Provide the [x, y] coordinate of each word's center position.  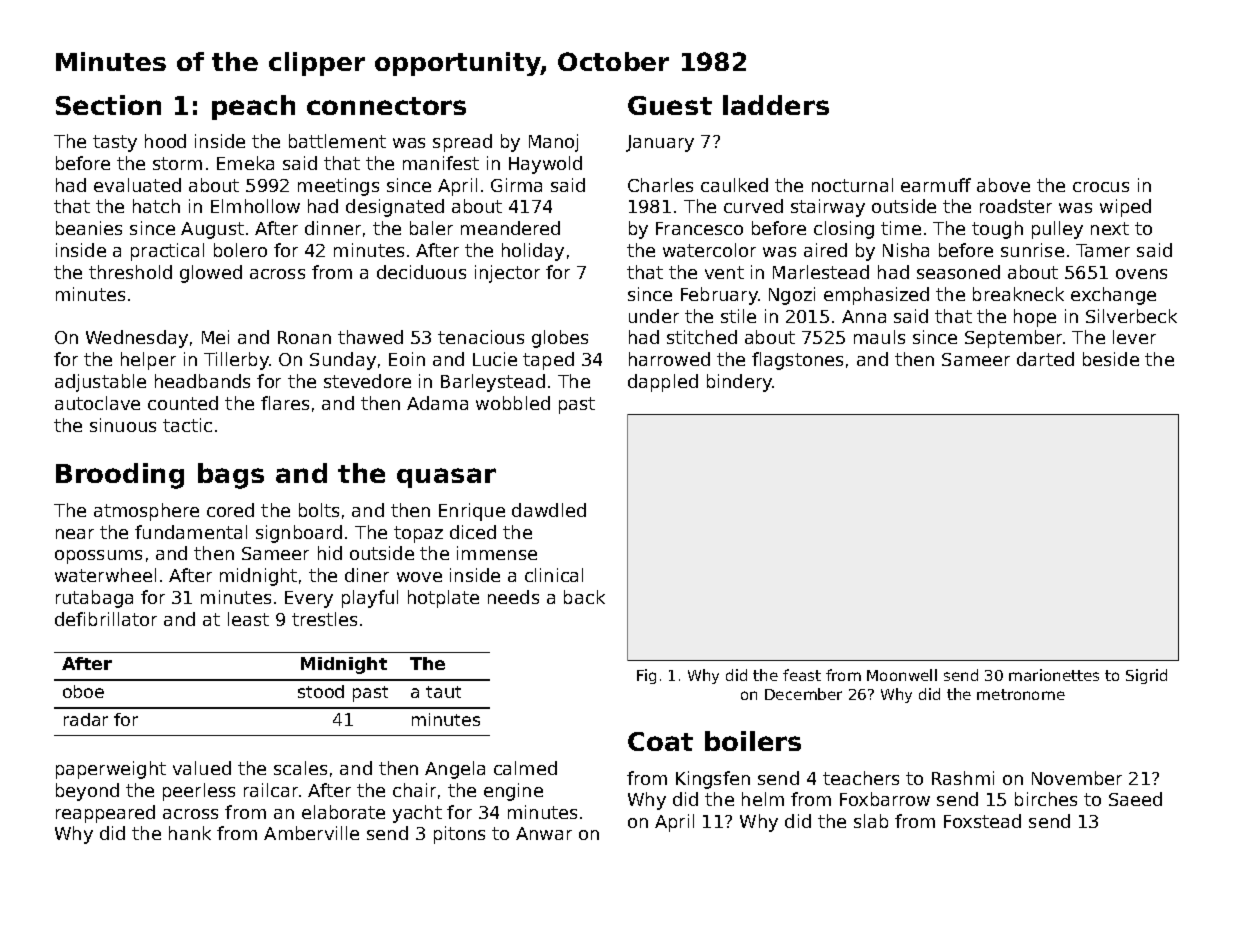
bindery [740, 383]
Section [108, 105]
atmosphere [146, 512]
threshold [130, 272]
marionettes [1054, 675]
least [248, 619]
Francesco [699, 228]
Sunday [343, 361]
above [1003, 185]
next [1110, 228]
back [584, 597]
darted [1045, 359]
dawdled [549, 510]
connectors [386, 106]
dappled [663, 383]
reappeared [105, 814]
